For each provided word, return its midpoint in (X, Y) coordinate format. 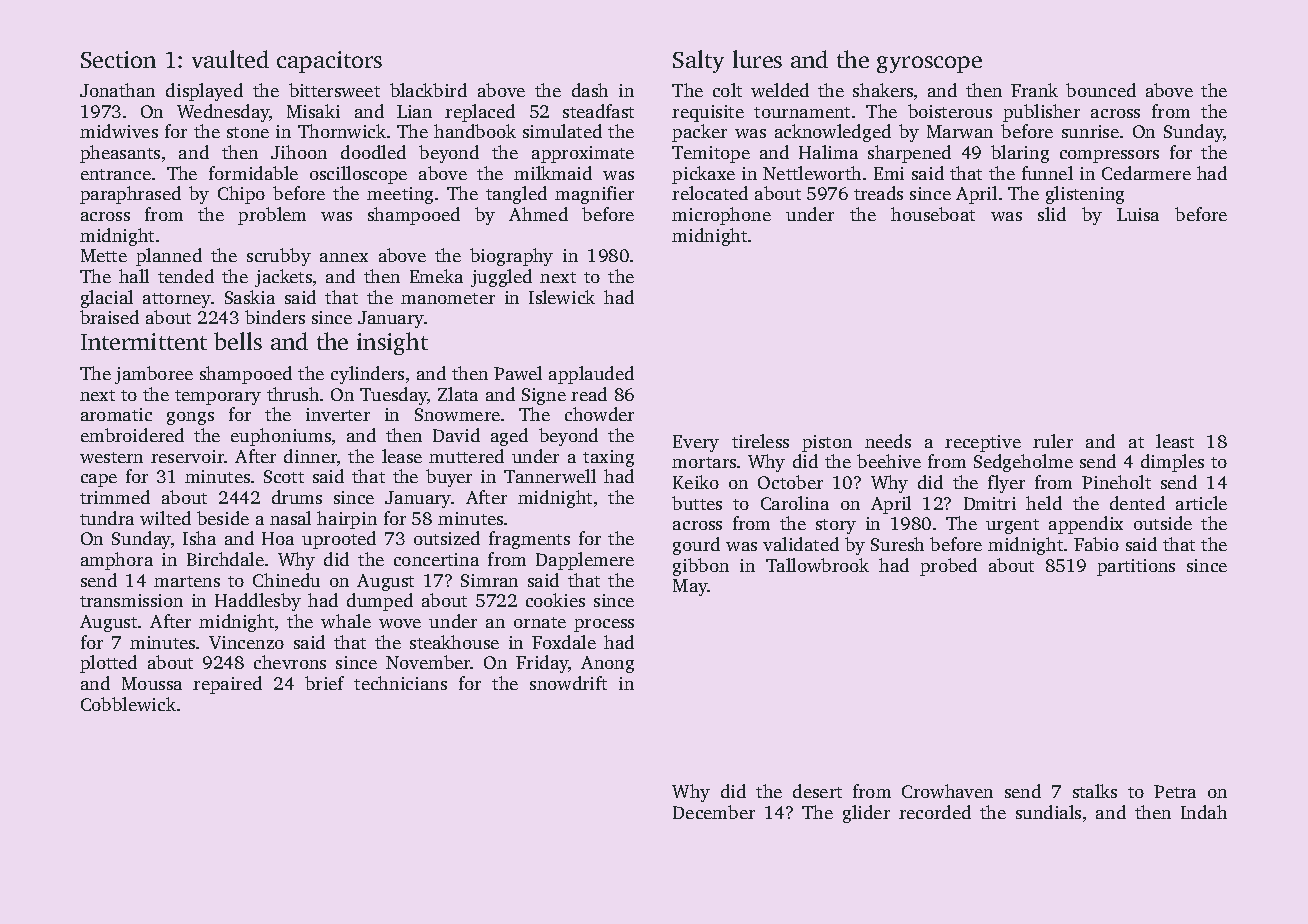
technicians (400, 683)
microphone (721, 216)
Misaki (313, 111)
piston (827, 443)
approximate (583, 154)
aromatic (116, 414)
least (1175, 441)
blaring (1020, 154)
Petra (1175, 791)
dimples (1172, 463)
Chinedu (286, 580)
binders (275, 317)
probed (948, 567)
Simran (489, 580)
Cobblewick (128, 704)
